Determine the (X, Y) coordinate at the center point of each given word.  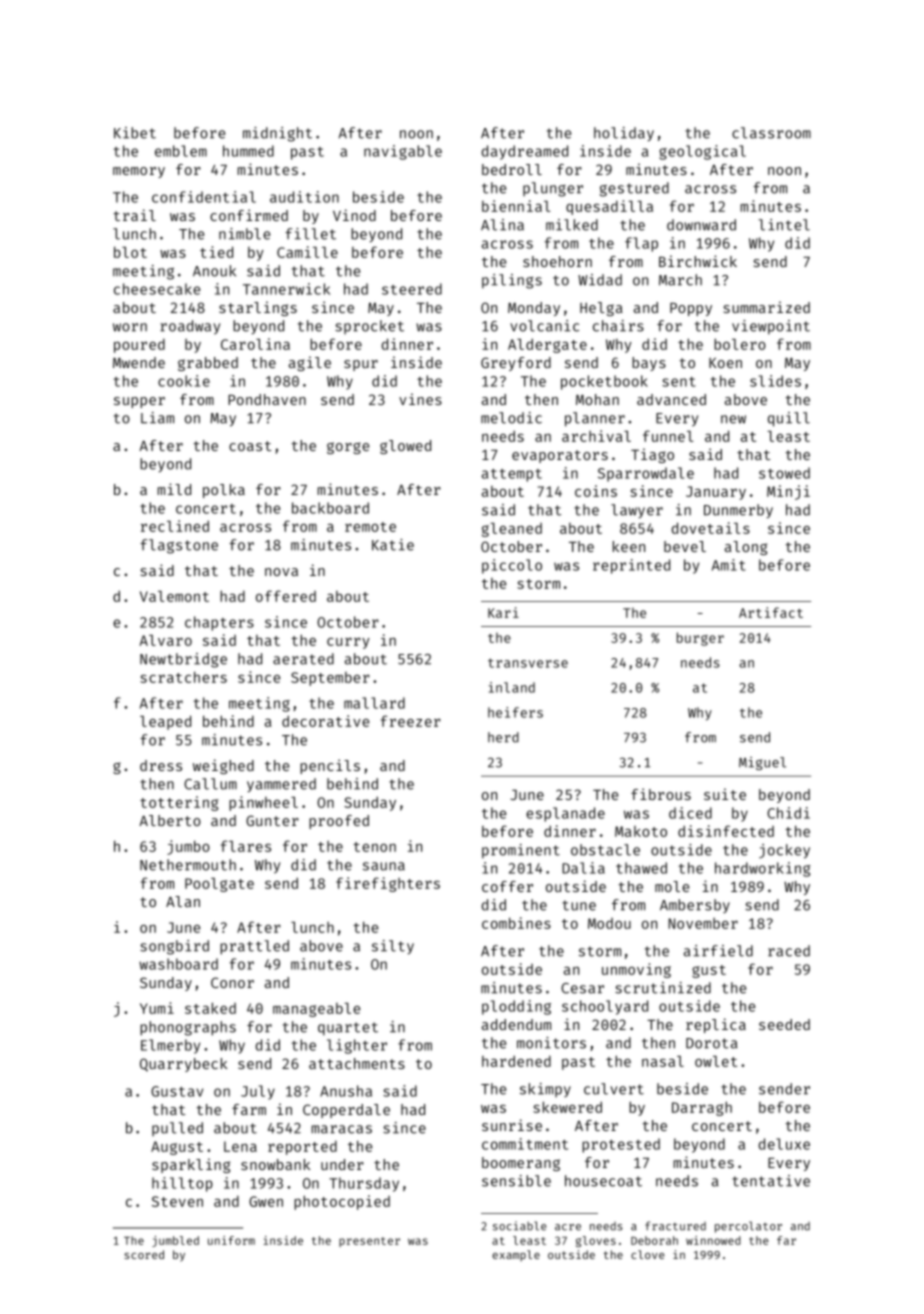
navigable (403, 152)
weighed (223, 766)
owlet (716, 1061)
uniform (231, 1240)
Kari (503, 612)
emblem (181, 151)
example (516, 1255)
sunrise (512, 1125)
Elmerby (170, 1046)
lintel (784, 225)
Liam (157, 418)
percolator (748, 1227)
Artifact (771, 612)
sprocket (369, 327)
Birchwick (698, 261)
